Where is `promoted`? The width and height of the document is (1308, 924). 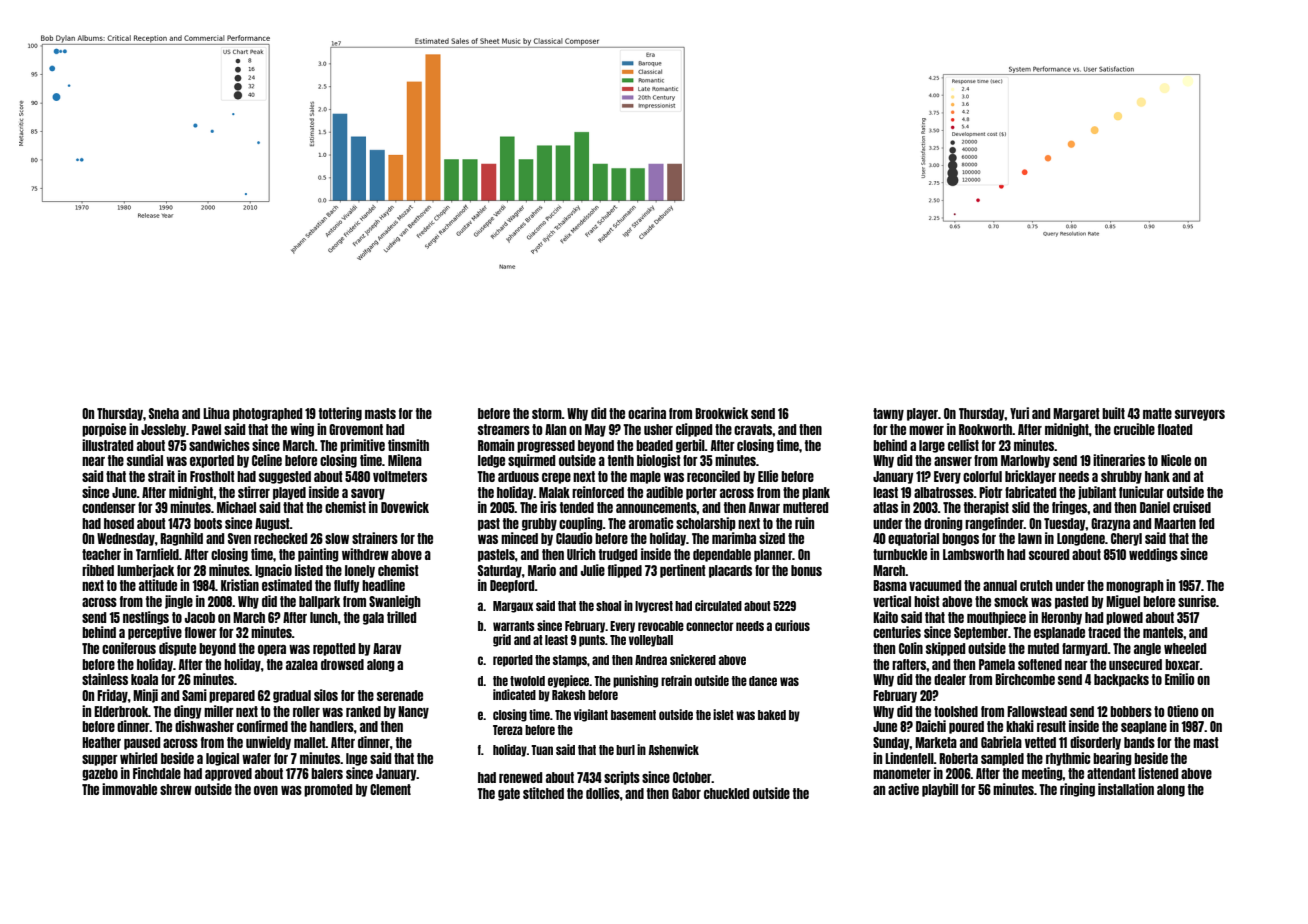 promoted is located at coordinates (328, 790).
